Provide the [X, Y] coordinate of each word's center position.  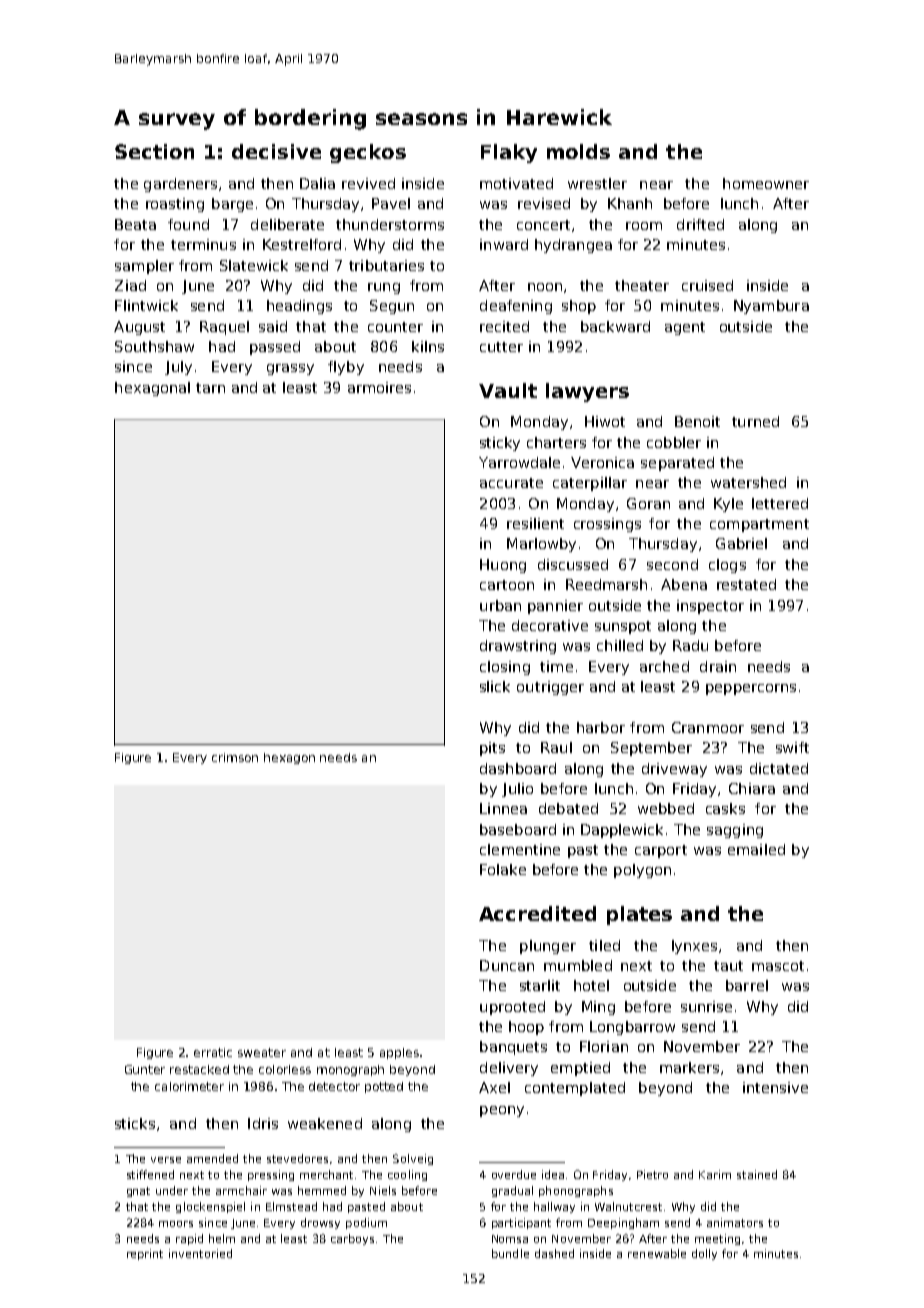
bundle [510, 1253]
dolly [704, 1254]
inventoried [200, 1253]
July [178, 368]
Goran [648, 503]
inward [504, 244]
